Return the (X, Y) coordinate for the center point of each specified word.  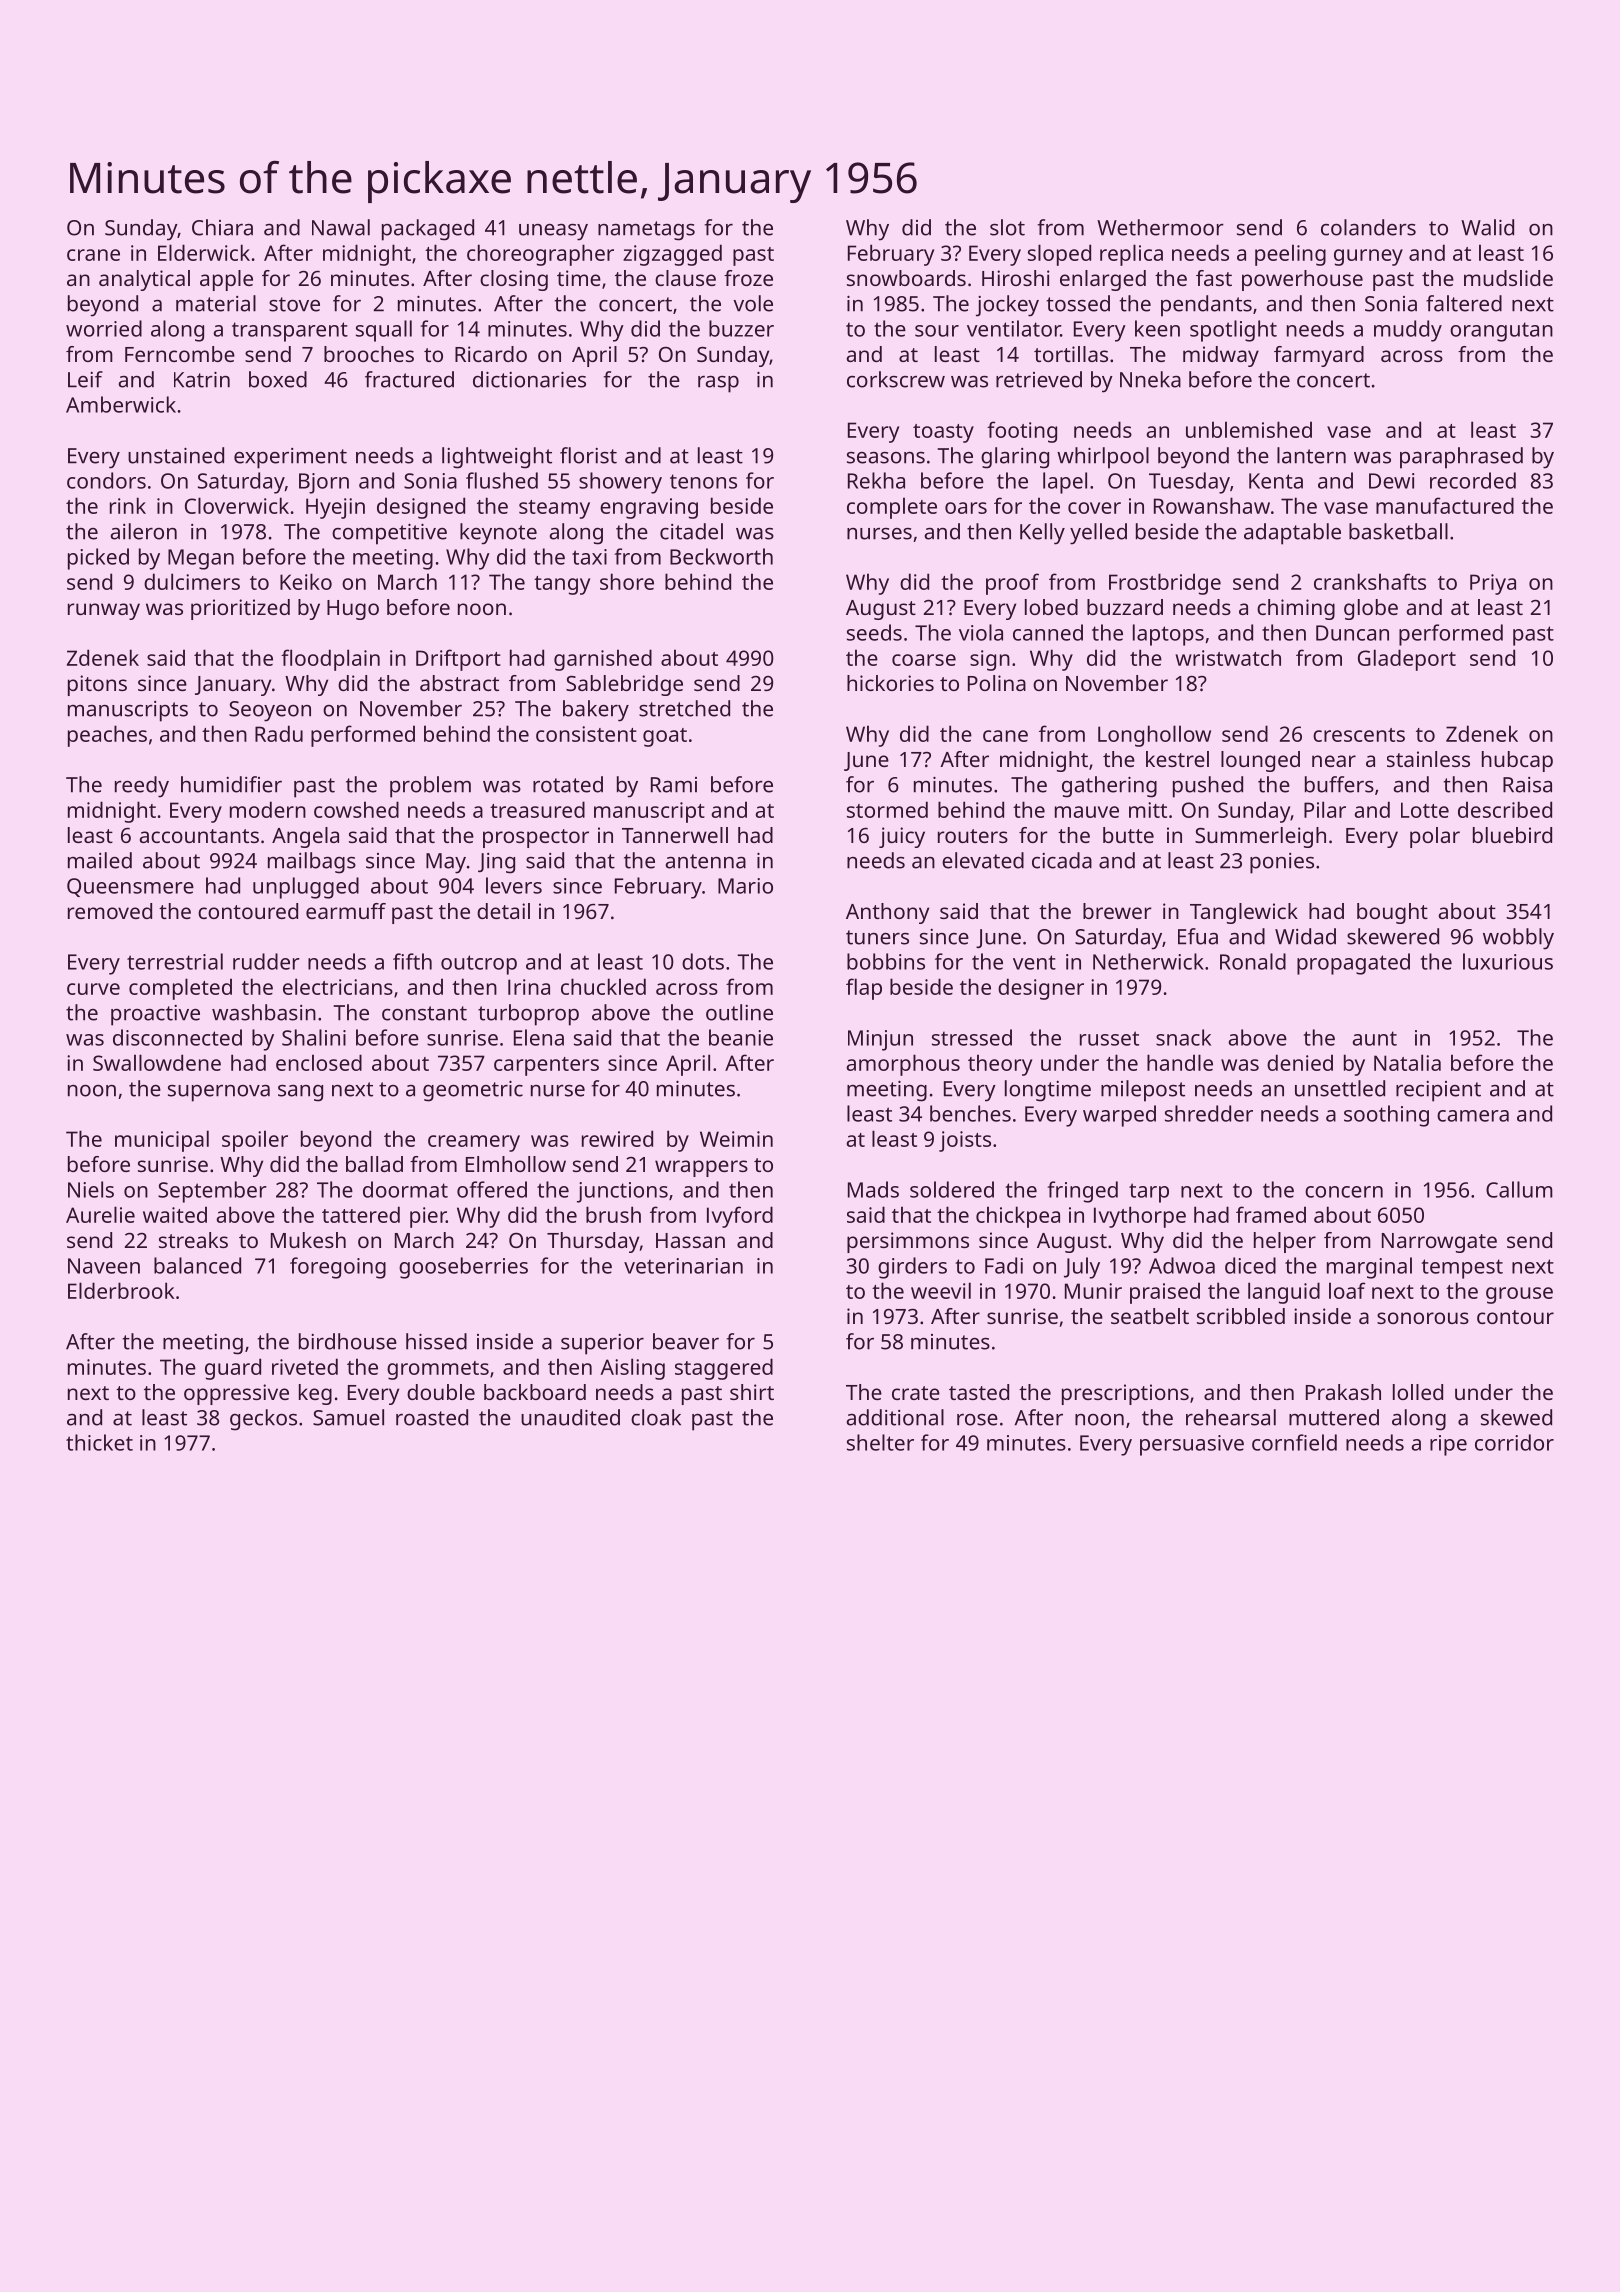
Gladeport (1407, 660)
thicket (99, 1442)
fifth (412, 961)
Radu (279, 733)
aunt (1374, 1038)
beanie (741, 1037)
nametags (646, 231)
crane (93, 255)
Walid (1487, 227)
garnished (603, 660)
